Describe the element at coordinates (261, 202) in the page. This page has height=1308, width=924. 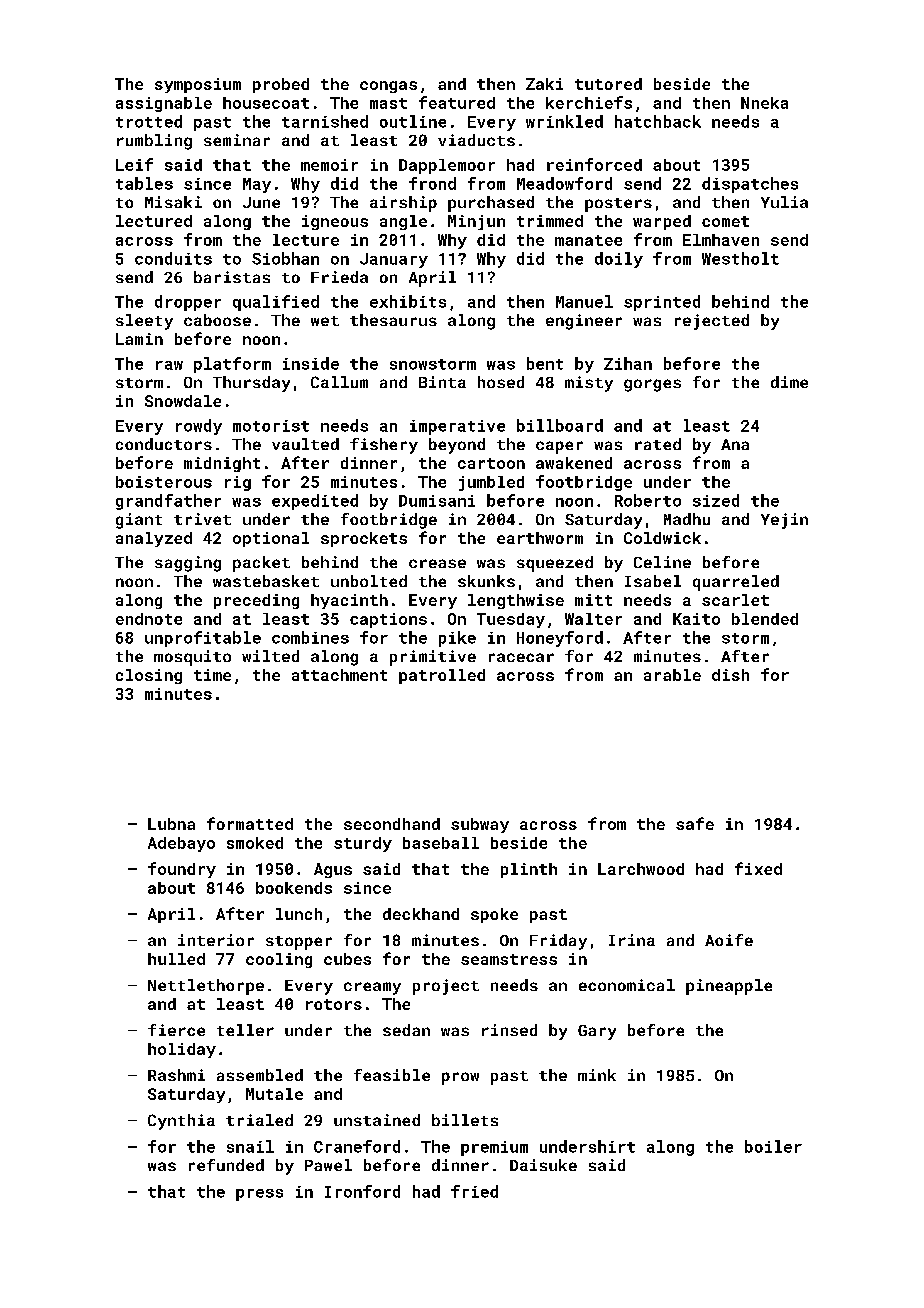
I see `June` at that location.
